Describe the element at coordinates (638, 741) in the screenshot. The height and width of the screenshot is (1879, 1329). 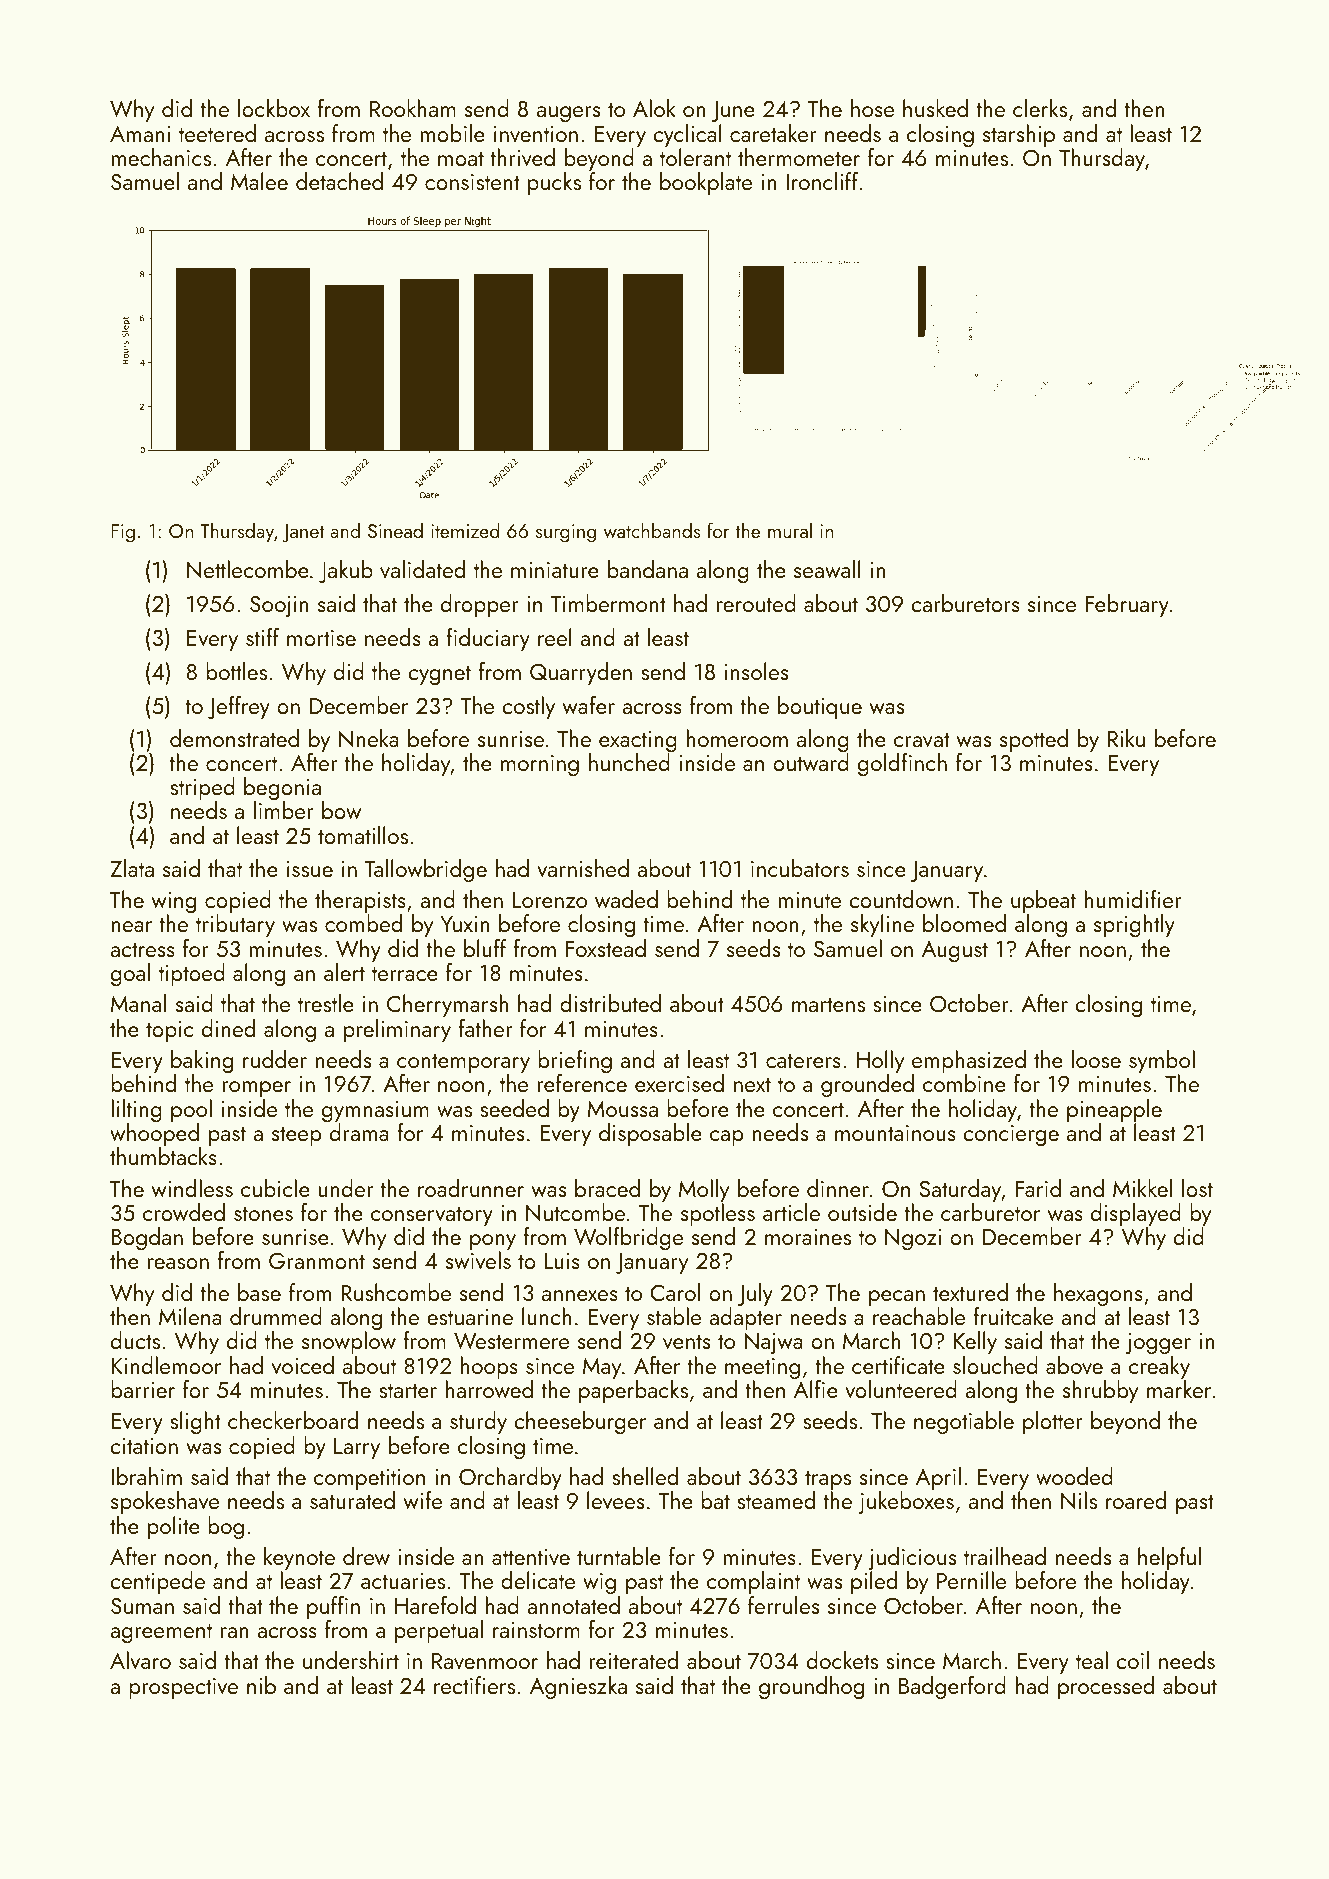
I see `exacting` at that location.
